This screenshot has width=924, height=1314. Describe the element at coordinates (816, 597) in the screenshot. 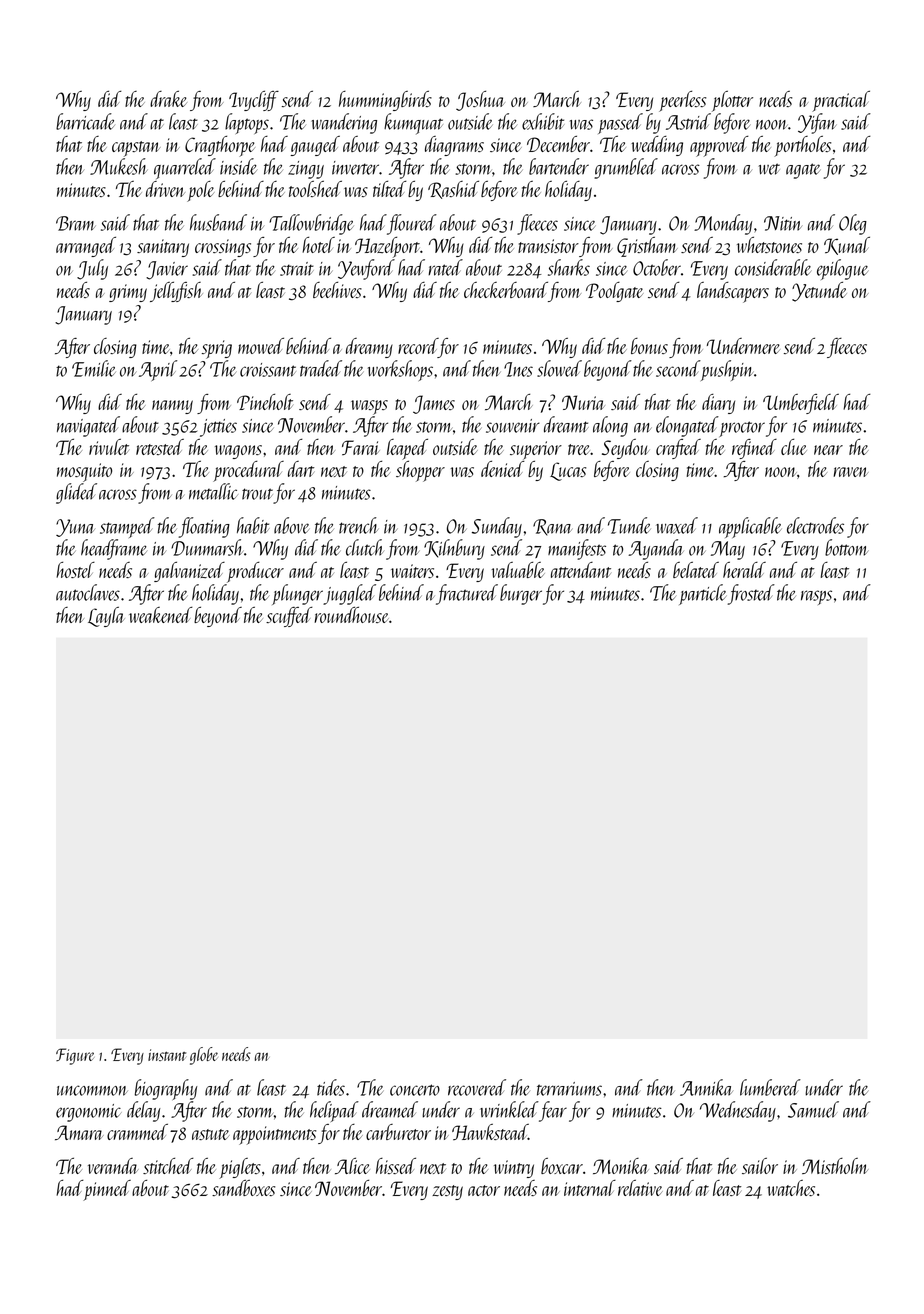

I see `rasps` at that location.
